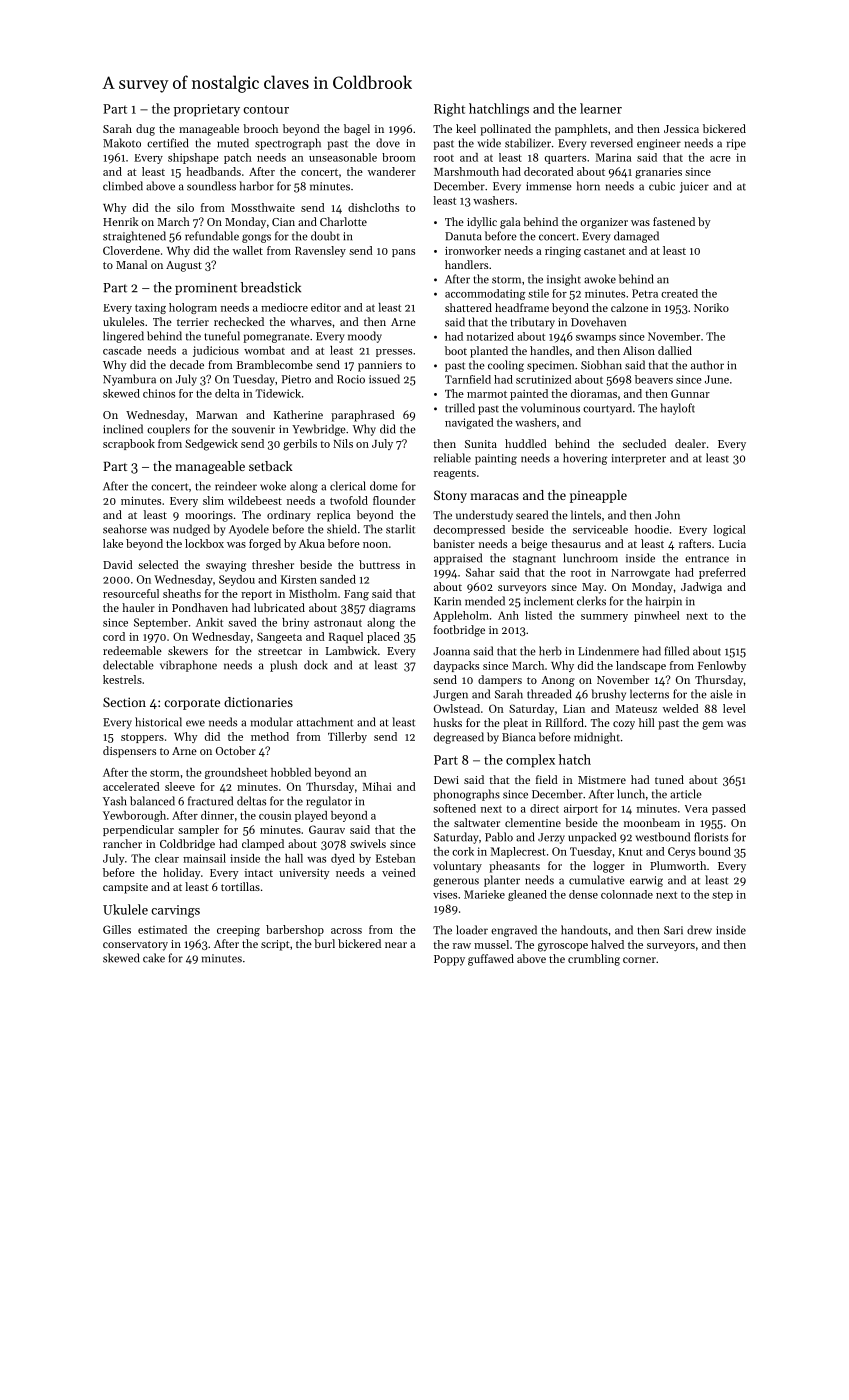 This image has height=1400, width=849. What do you see at coordinates (721, 694) in the image?
I see `aisle` at bounding box center [721, 694].
